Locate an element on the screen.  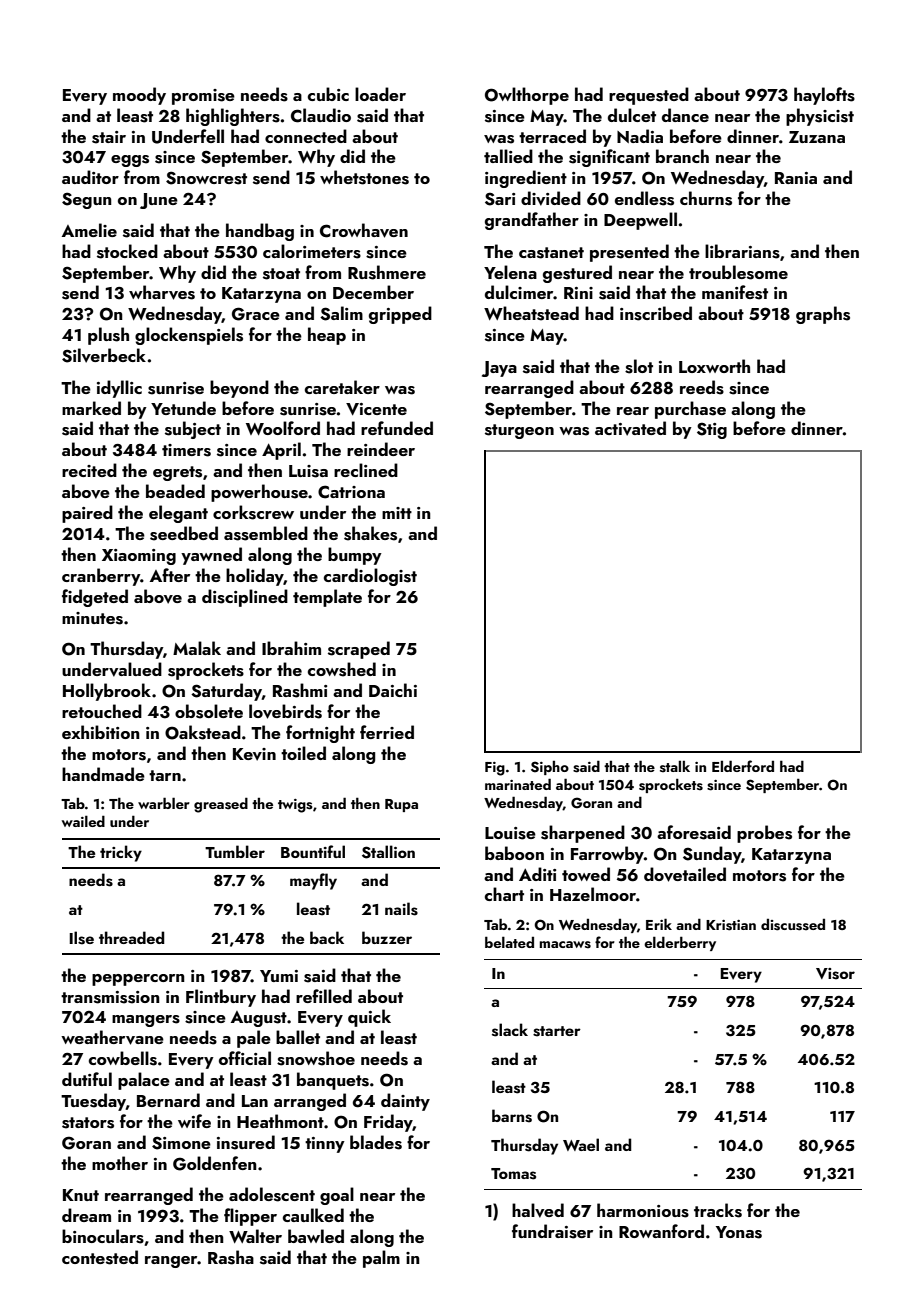
harmonious is located at coordinates (643, 1210).
